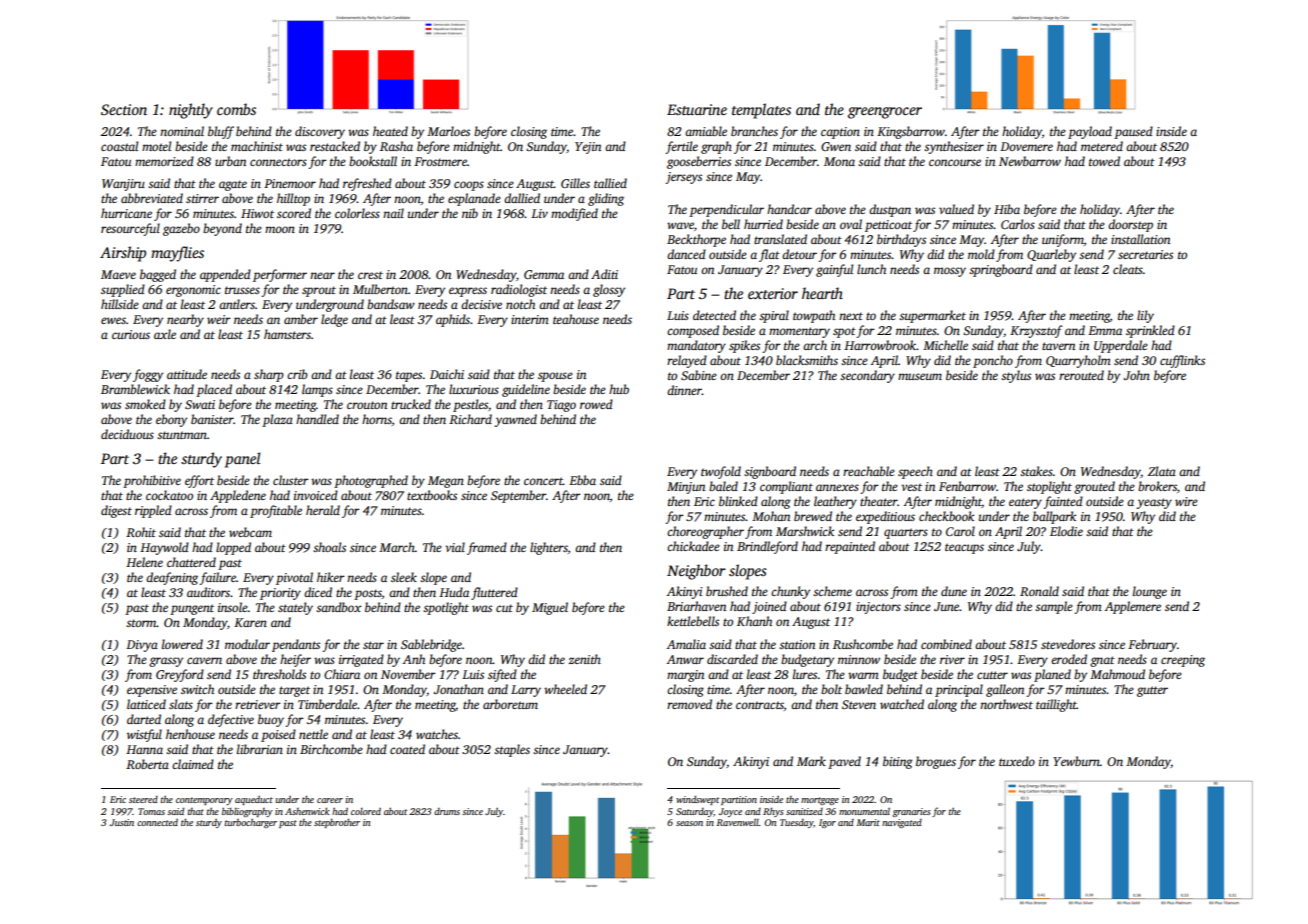 This screenshot has height=924, width=1308. What do you see at coordinates (182, 435) in the screenshot?
I see `stuntman` at bounding box center [182, 435].
